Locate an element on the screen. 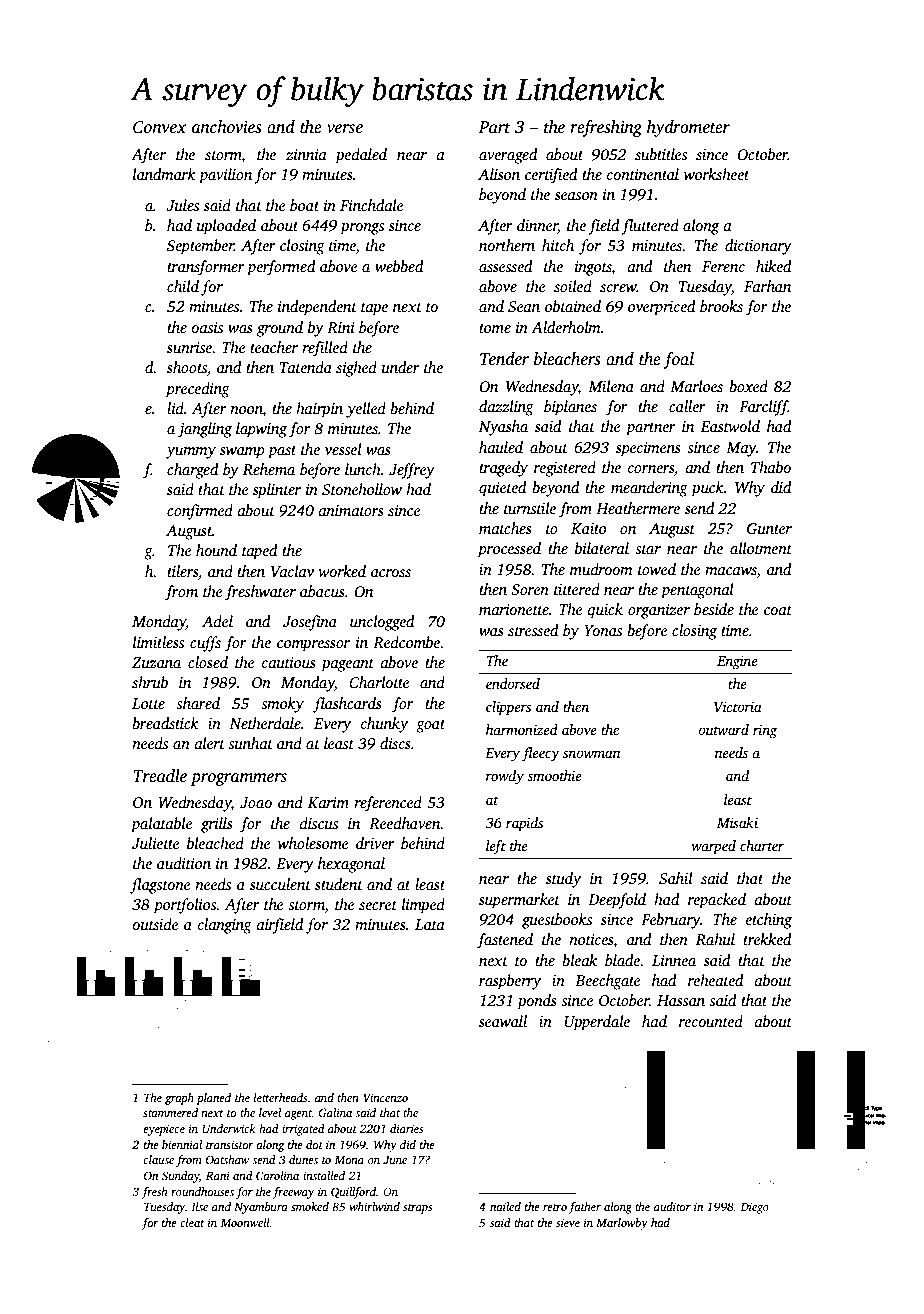  webbed is located at coordinates (399, 266).
